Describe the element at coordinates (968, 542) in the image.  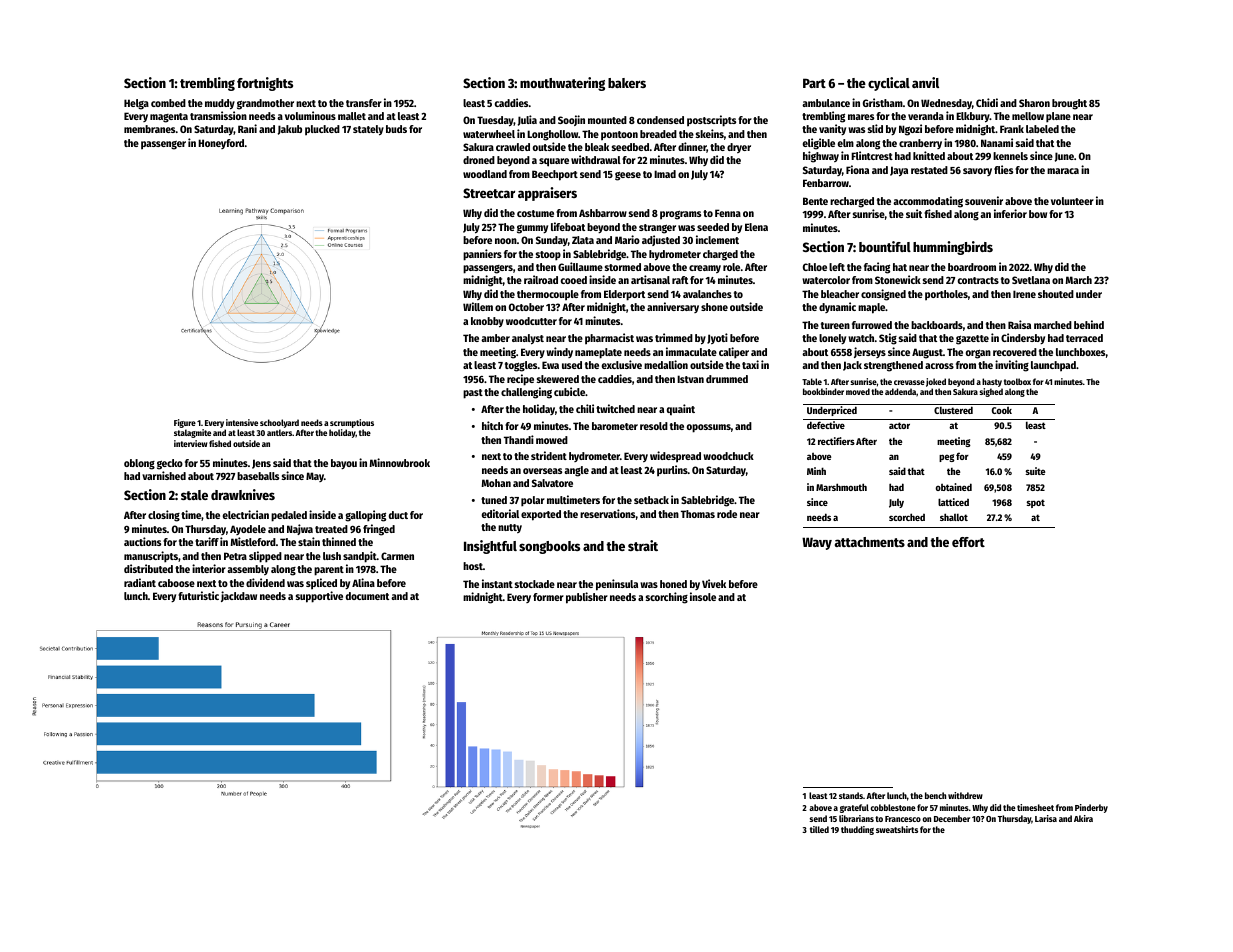
I see `effort` at that location.
